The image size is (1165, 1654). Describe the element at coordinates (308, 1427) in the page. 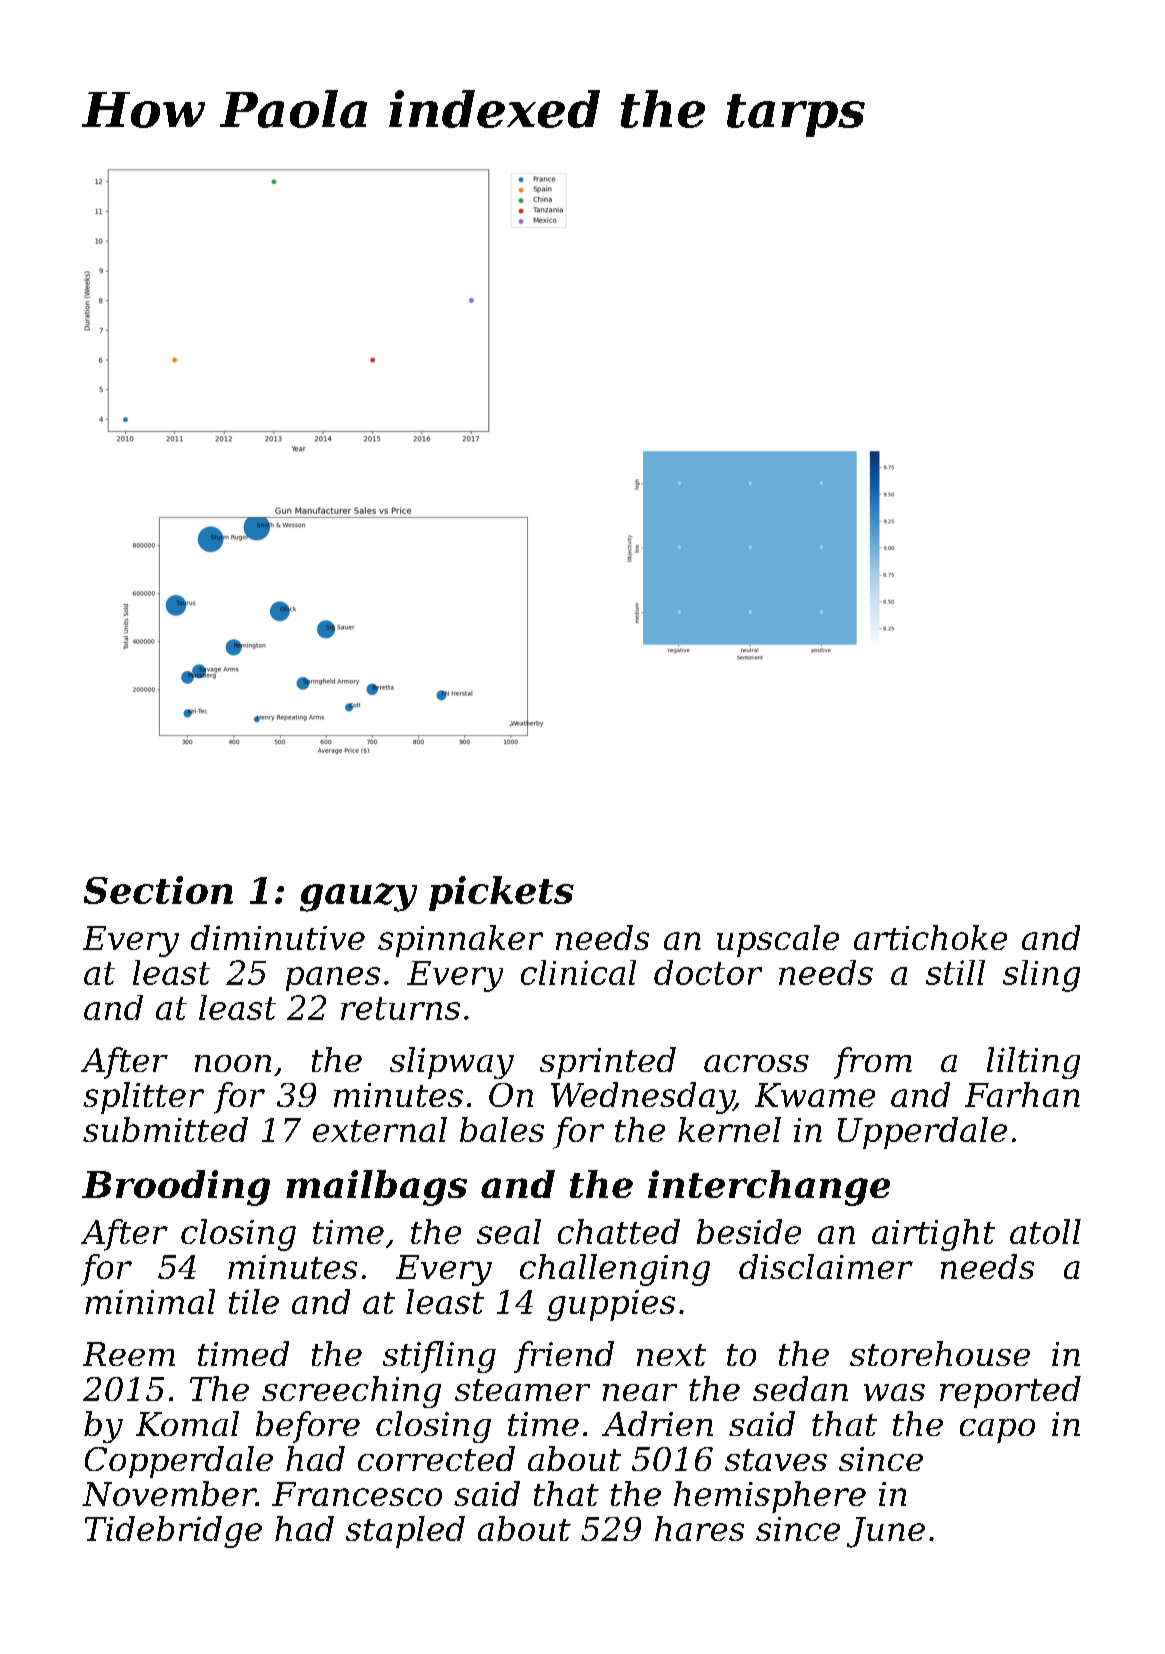

I see `before` at that location.
